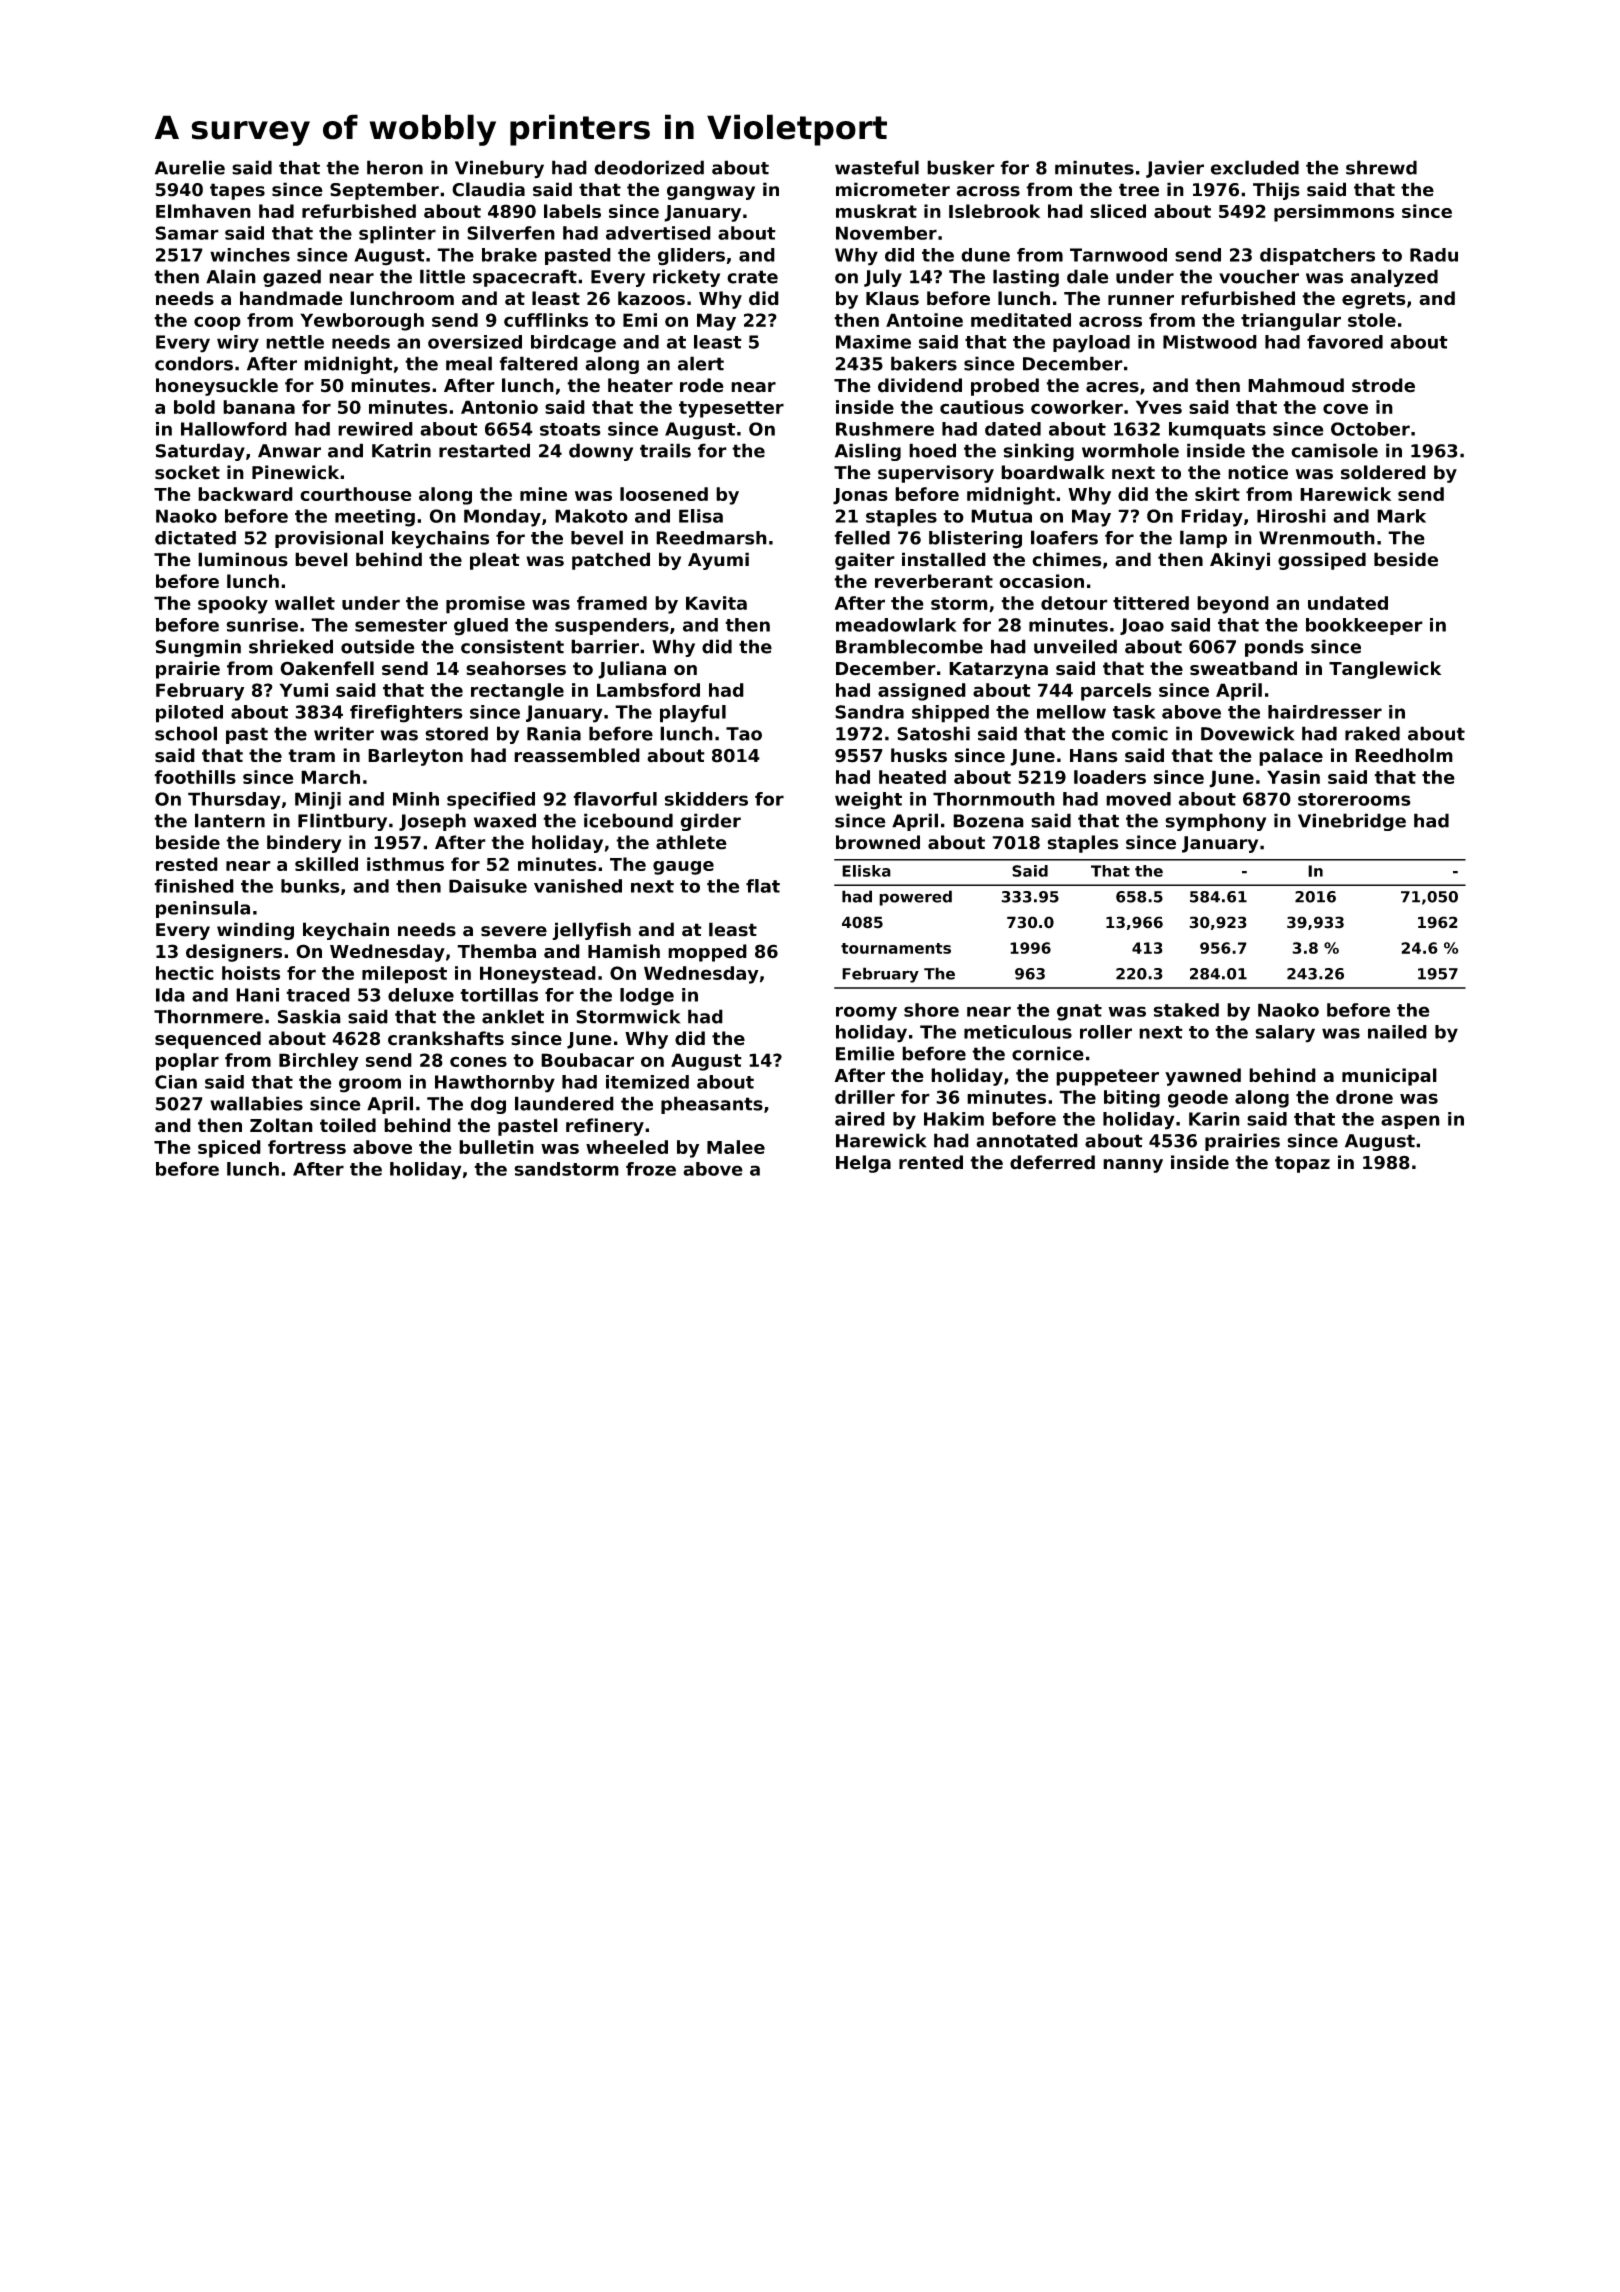  Describe the element at coordinates (961, 167) in the screenshot. I see `busker` at that location.
